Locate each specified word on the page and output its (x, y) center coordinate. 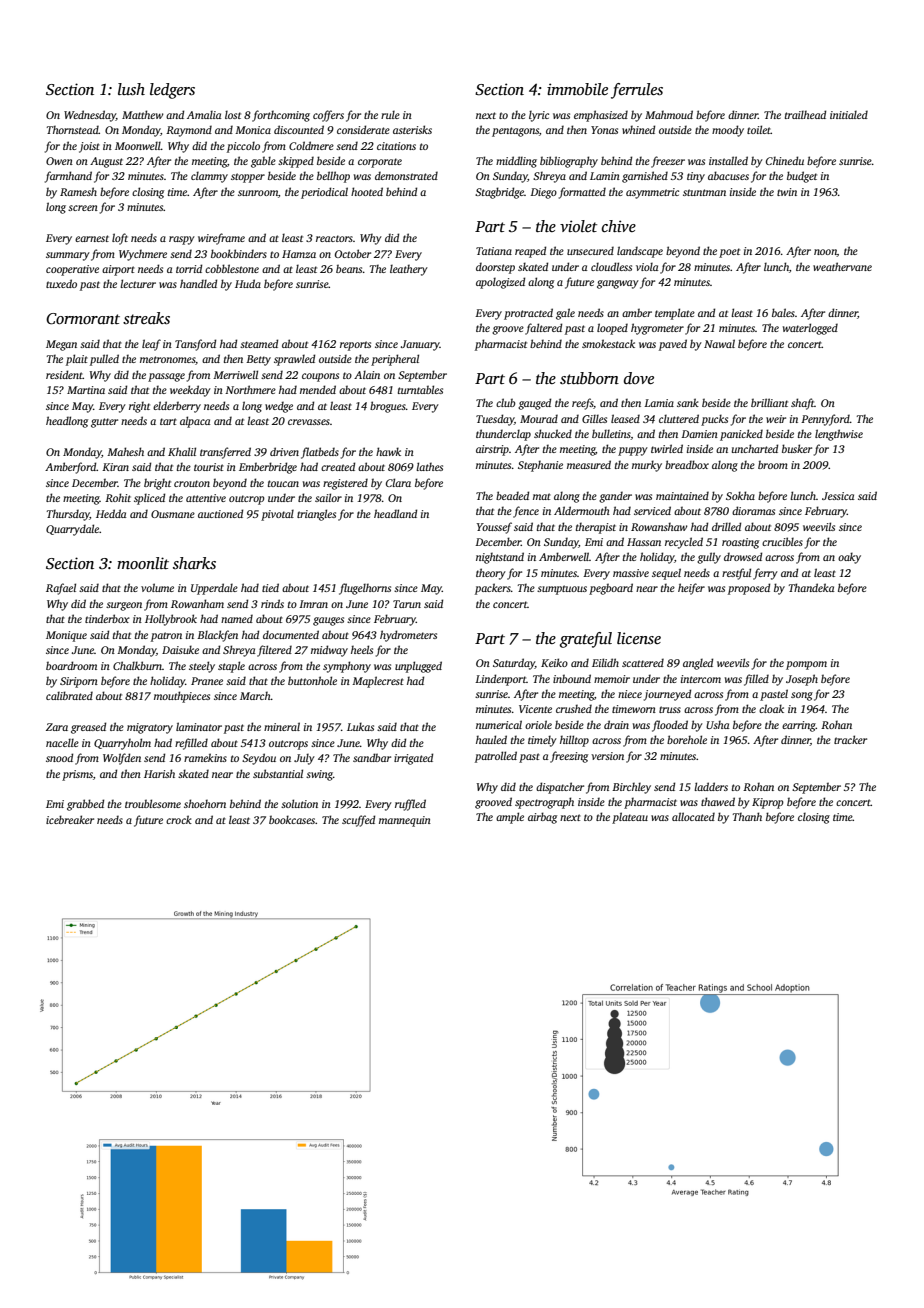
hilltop (574, 741)
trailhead (805, 114)
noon (825, 253)
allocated (693, 816)
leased (625, 418)
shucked (553, 433)
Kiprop (768, 803)
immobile (577, 89)
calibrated (69, 695)
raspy (182, 240)
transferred (225, 453)
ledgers (172, 91)
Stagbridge (499, 193)
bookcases (292, 819)
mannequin (405, 821)
